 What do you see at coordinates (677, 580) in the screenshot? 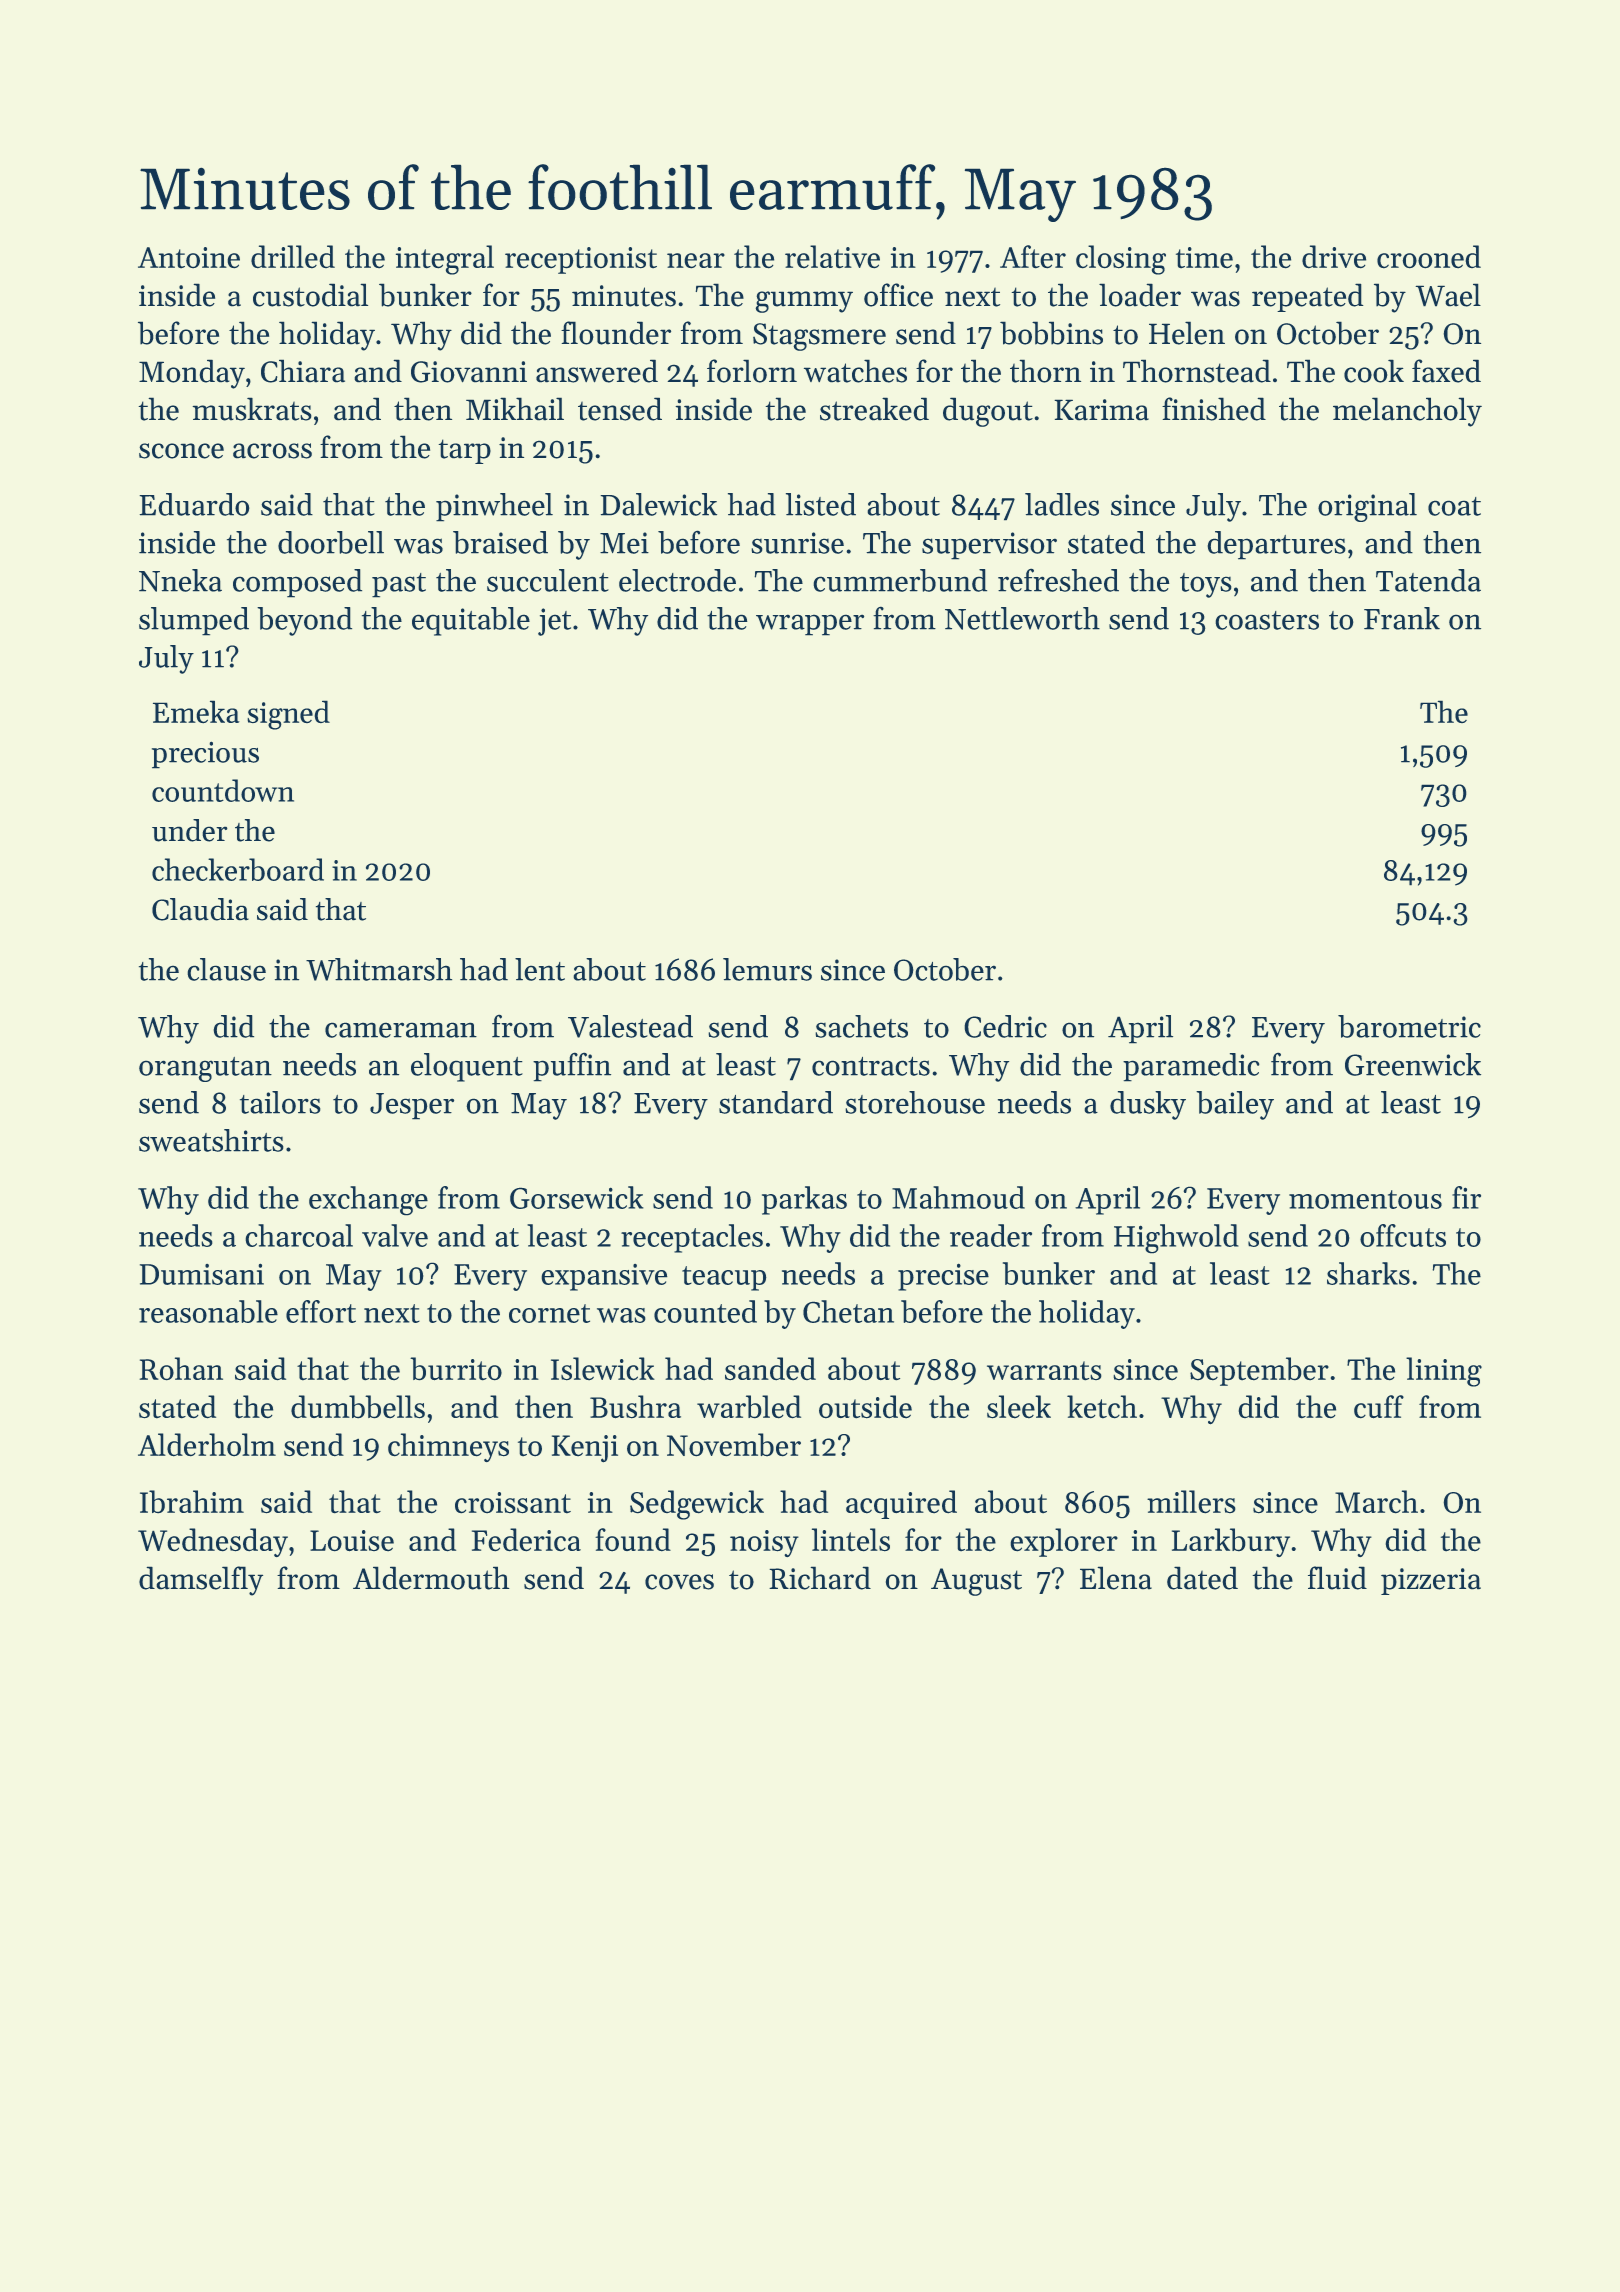
I see `electrode` at bounding box center [677, 580].
